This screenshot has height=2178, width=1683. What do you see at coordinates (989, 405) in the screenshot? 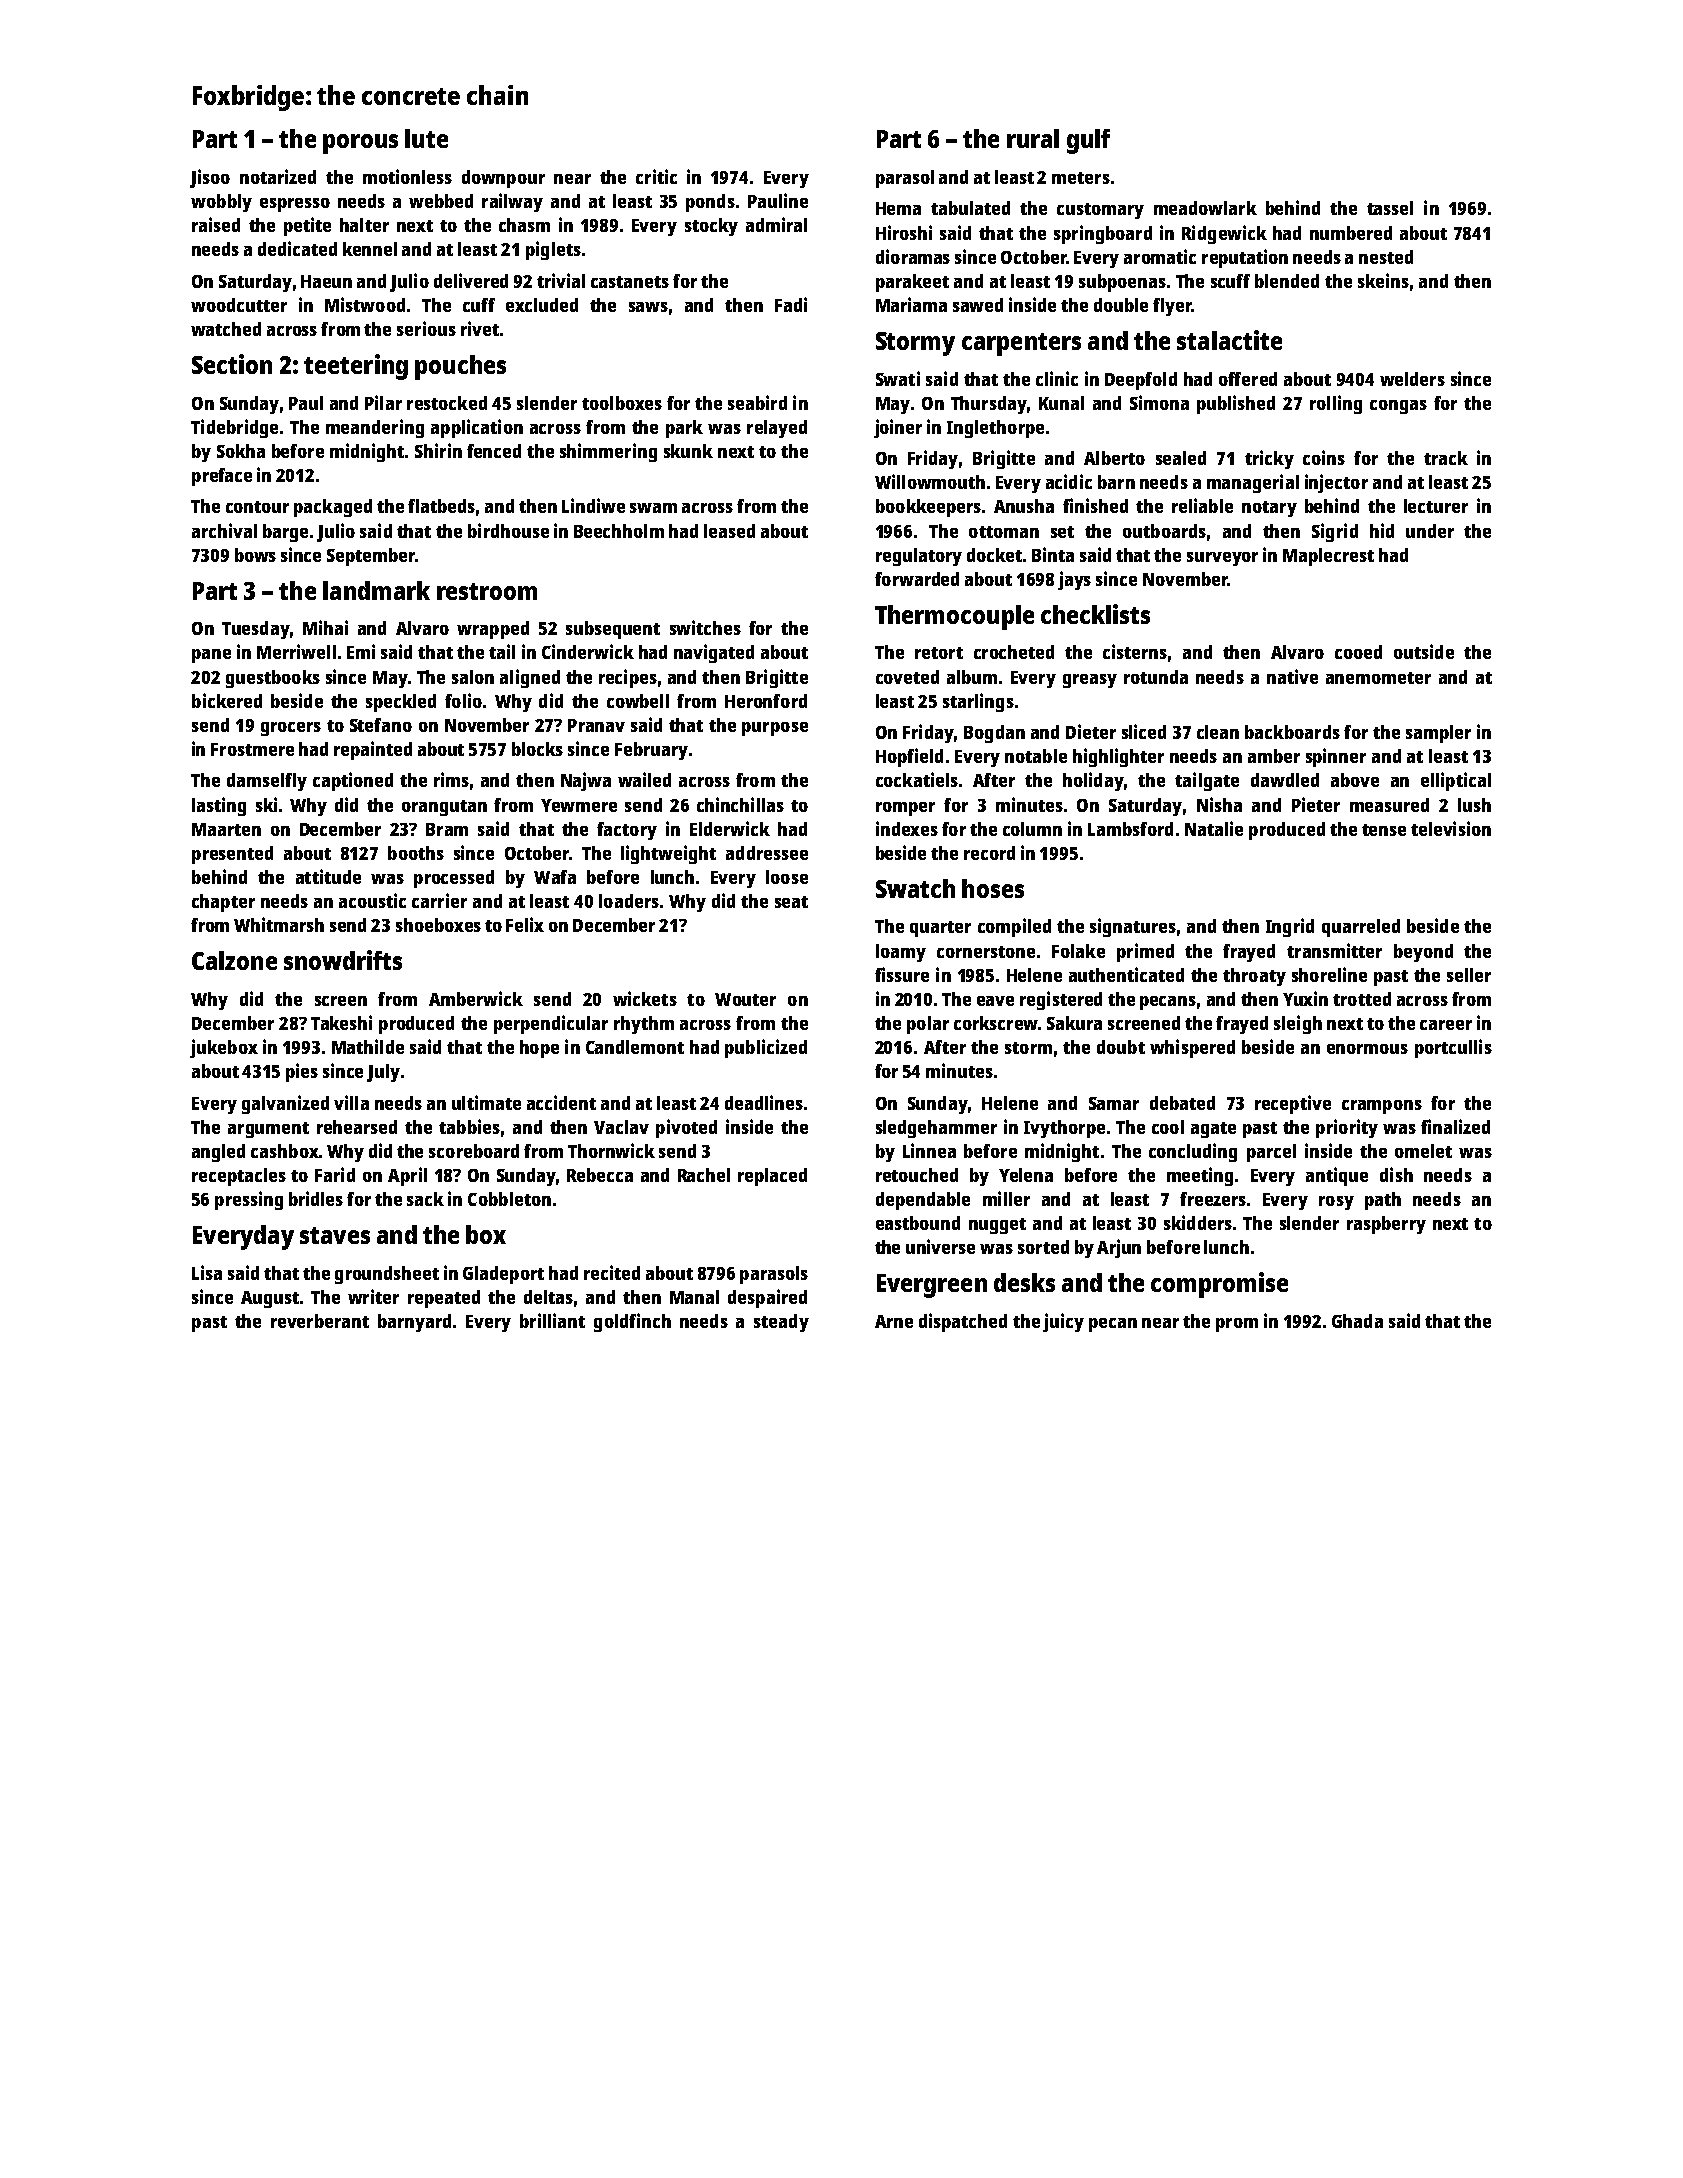
I see `Thursday` at bounding box center [989, 405].
